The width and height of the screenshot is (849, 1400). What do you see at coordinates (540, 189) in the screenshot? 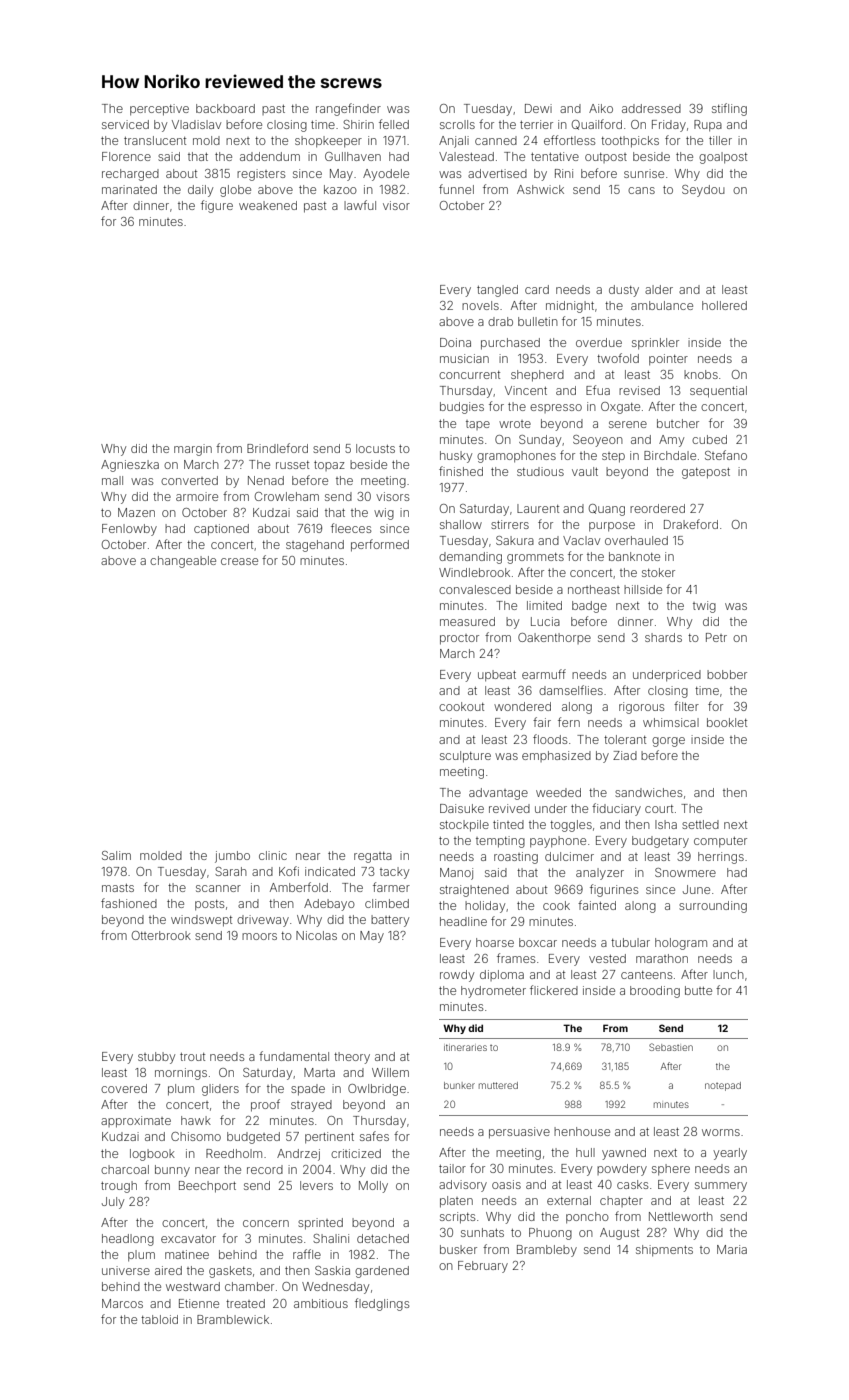
I see `Ashwick` at bounding box center [540, 189].
